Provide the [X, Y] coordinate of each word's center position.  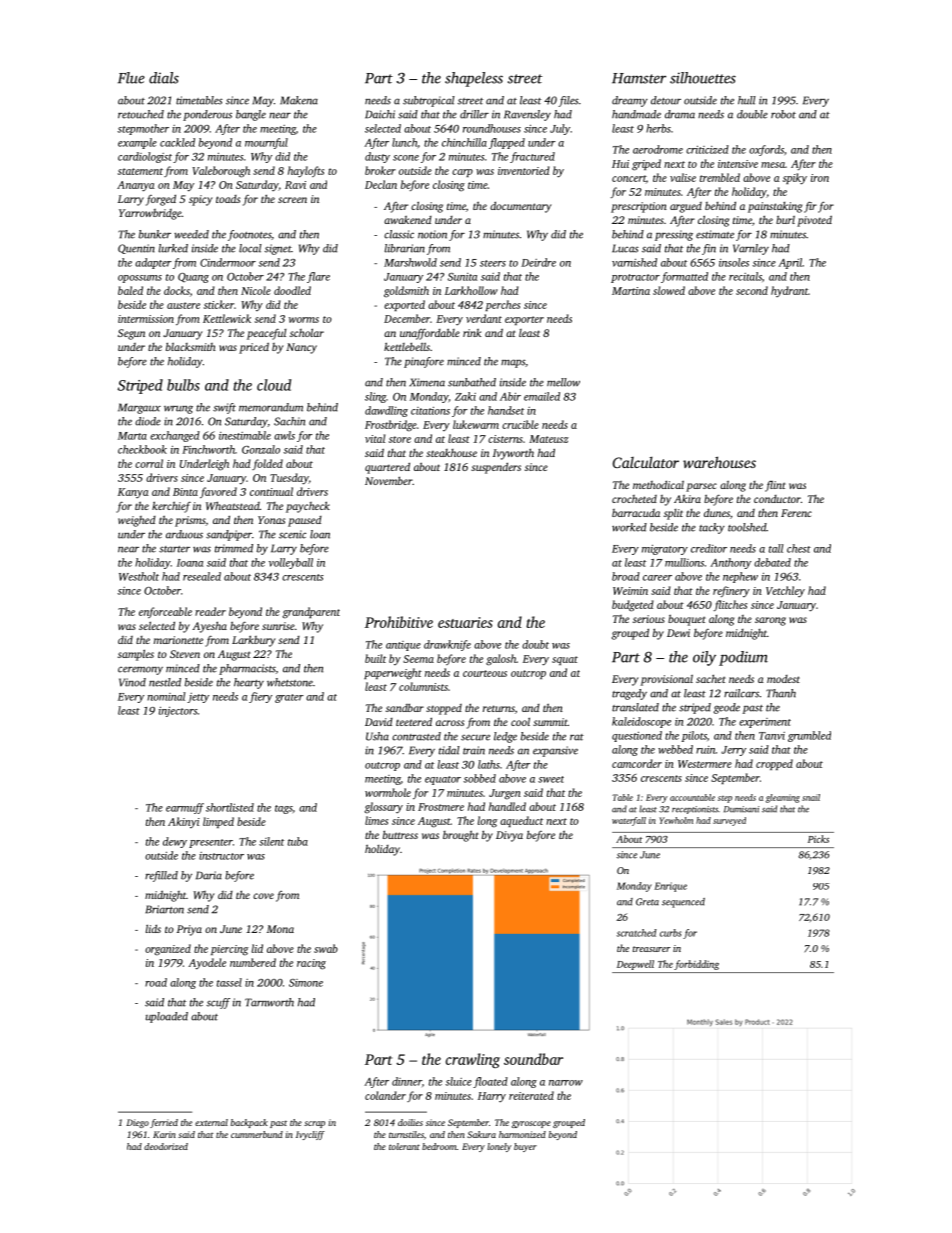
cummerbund [257, 1134]
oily [704, 658]
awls [284, 435]
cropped [774, 764]
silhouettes [703, 78]
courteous [485, 673]
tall [776, 548]
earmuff [185, 808]
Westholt [139, 576]
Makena [299, 100]
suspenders [496, 468]
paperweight [393, 674]
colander [385, 1095]
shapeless [474, 79]
